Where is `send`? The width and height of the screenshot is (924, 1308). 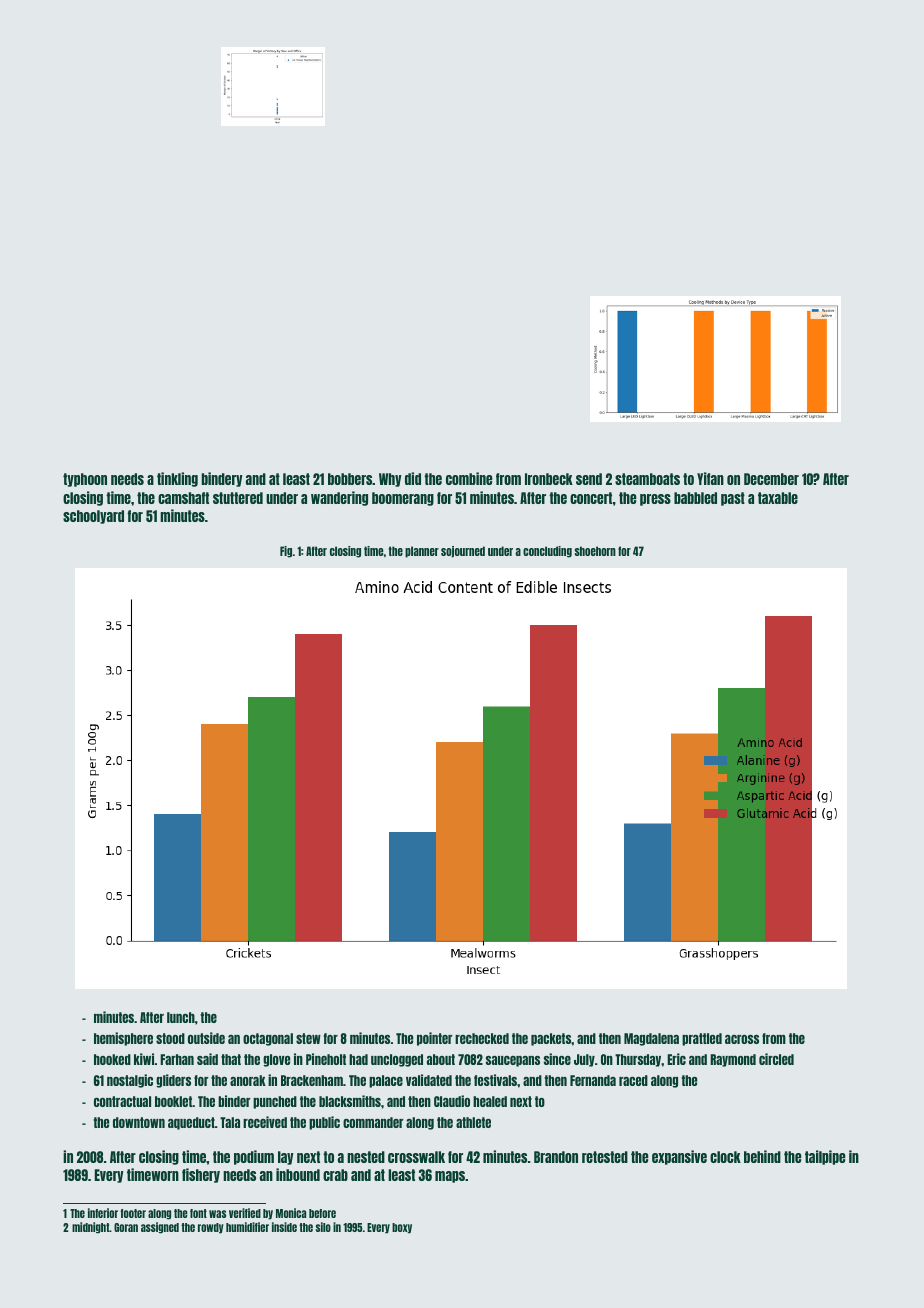 send is located at coordinates (589, 479).
